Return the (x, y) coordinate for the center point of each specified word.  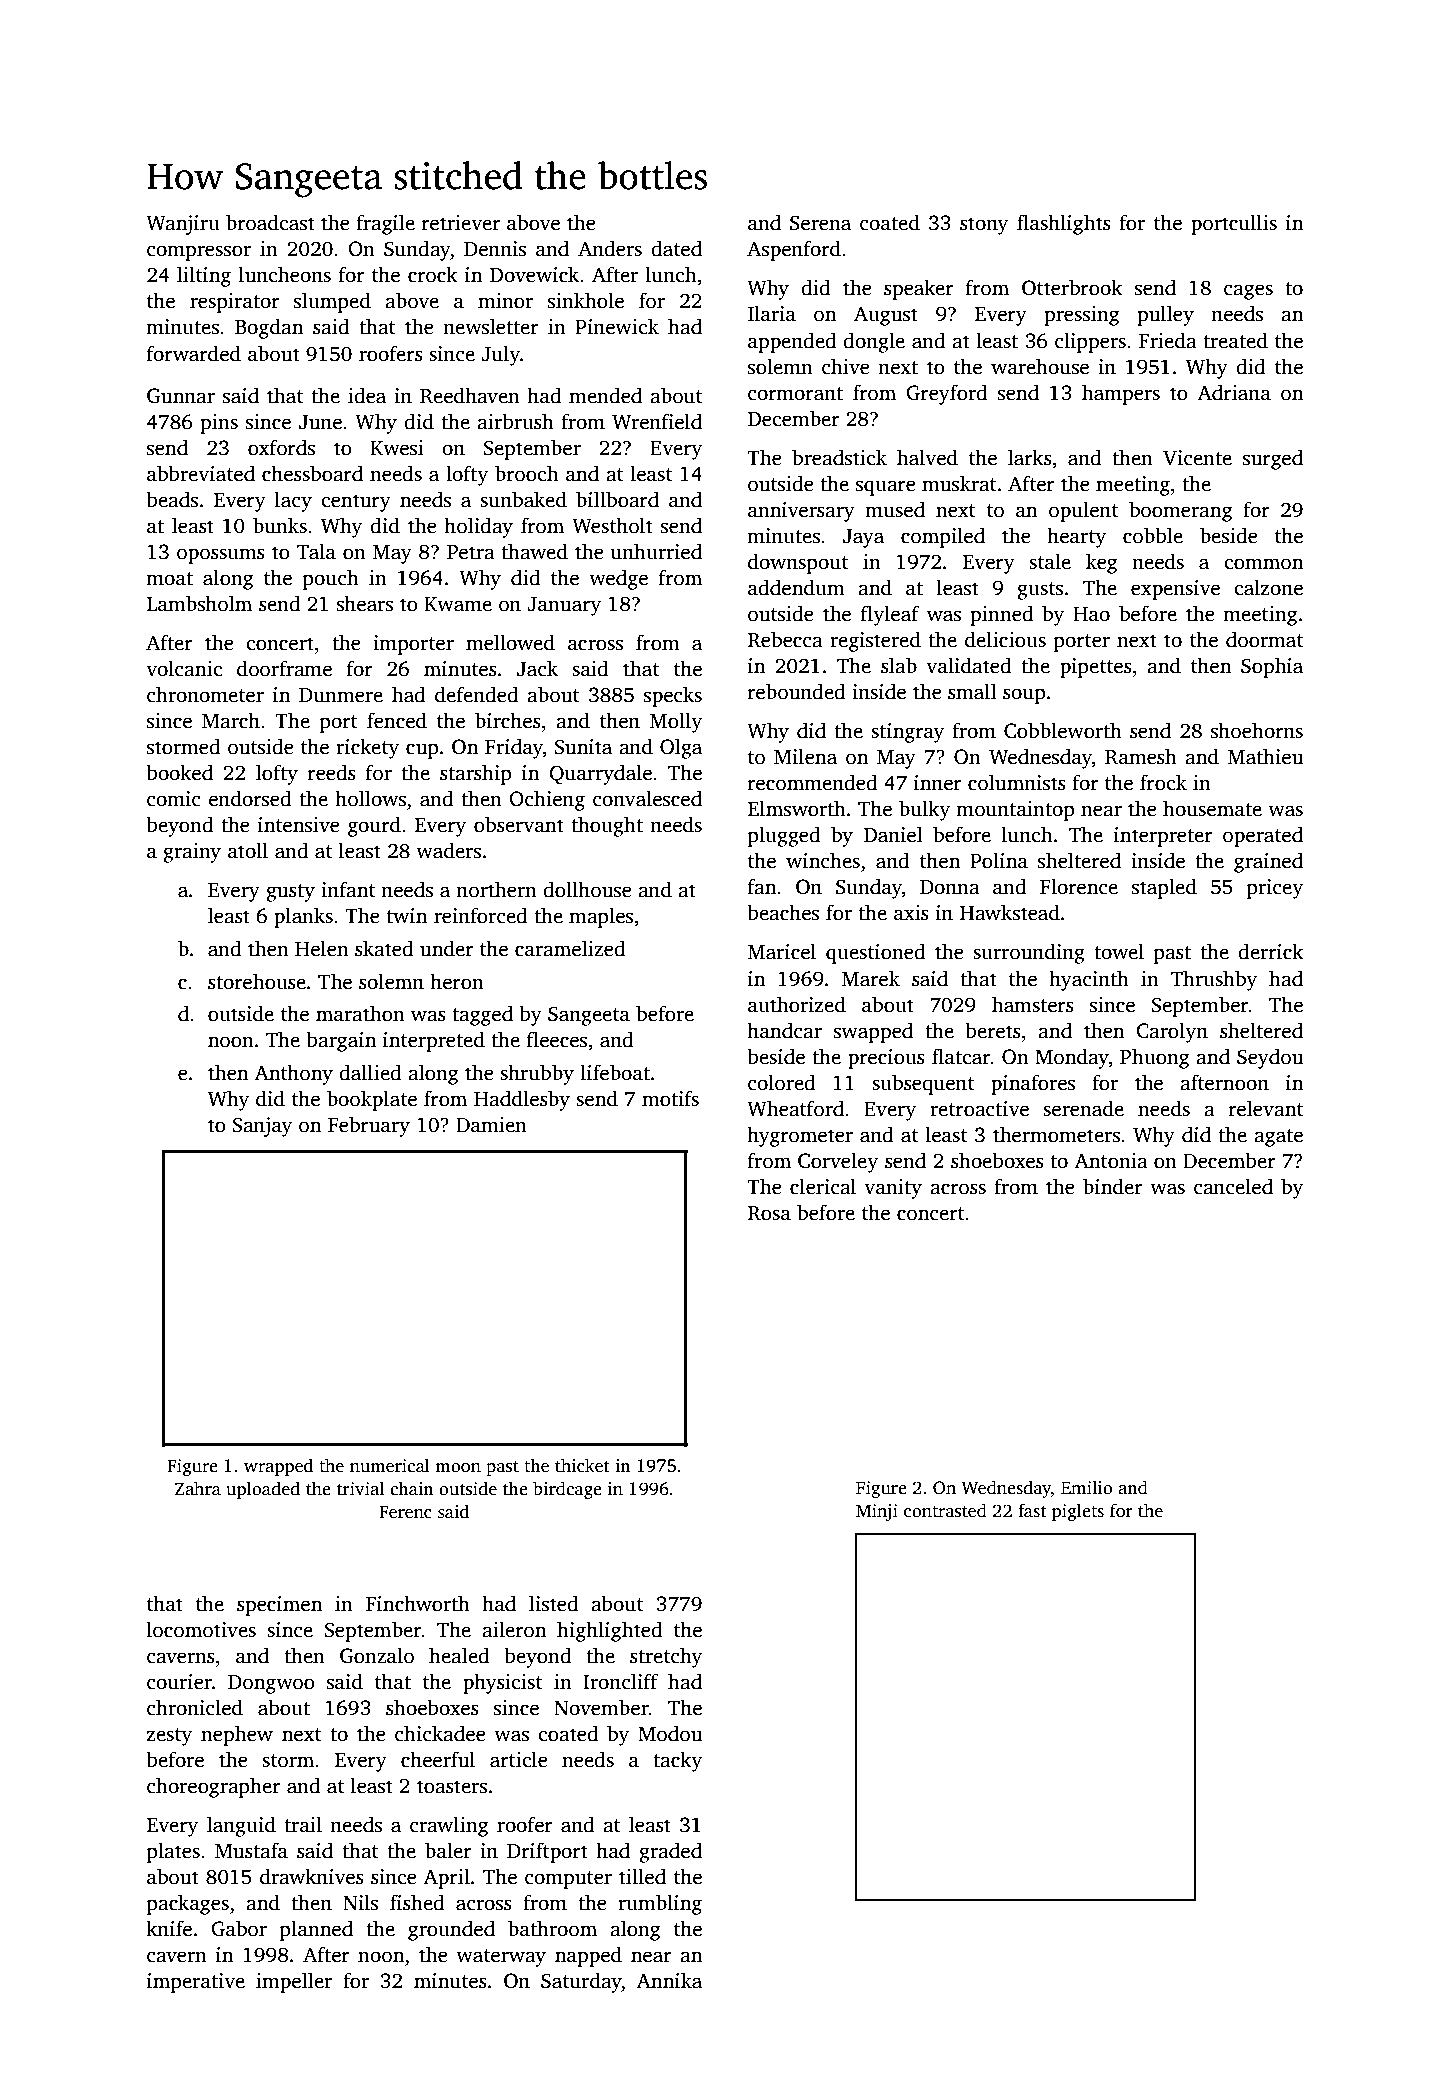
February (369, 1126)
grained (1268, 862)
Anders (610, 248)
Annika (669, 1980)
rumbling (660, 1904)
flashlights (1064, 224)
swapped (873, 1032)
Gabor (239, 1928)
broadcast (270, 222)
